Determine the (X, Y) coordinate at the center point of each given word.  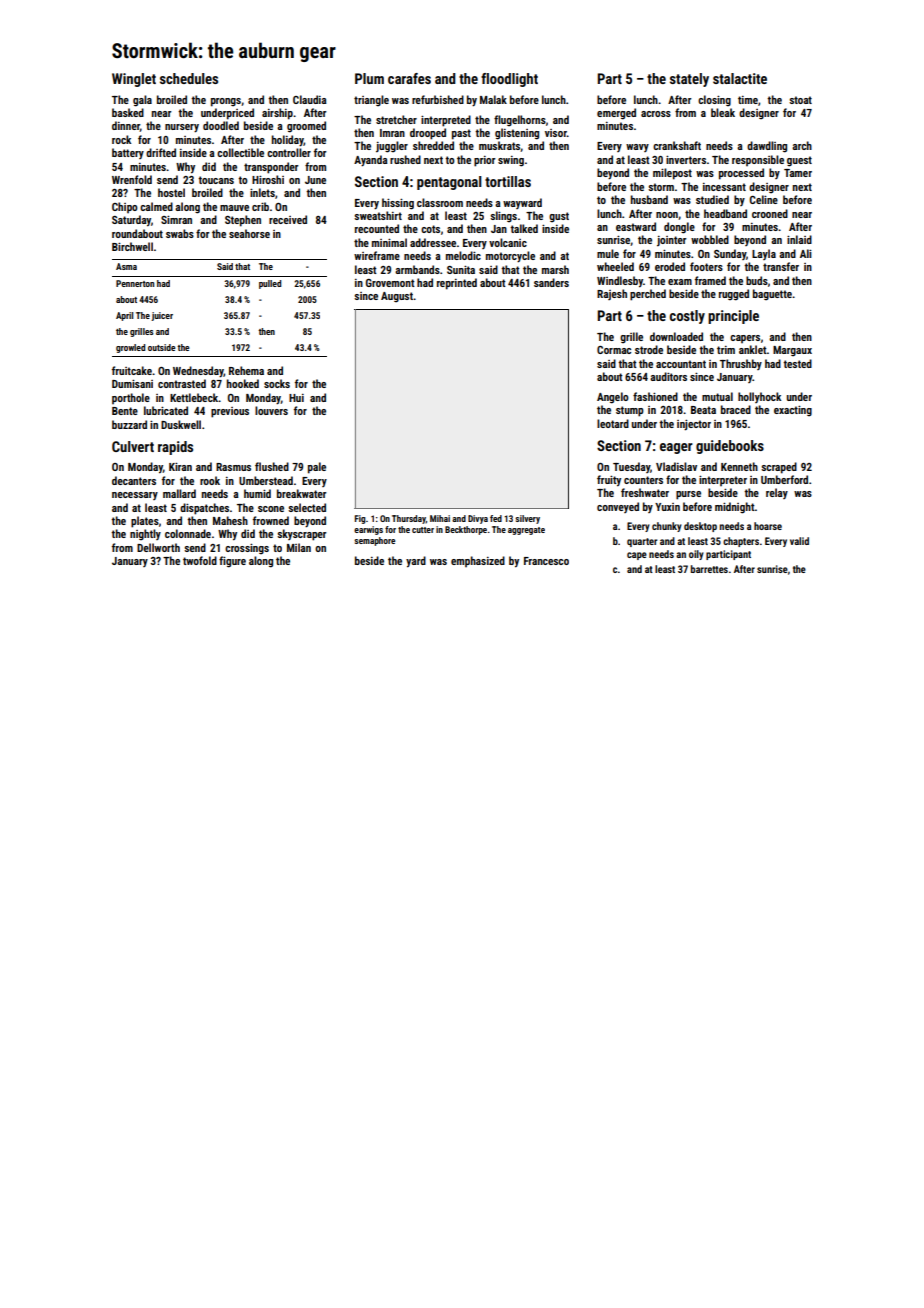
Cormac (614, 350)
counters (643, 480)
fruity (609, 480)
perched (648, 295)
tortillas (508, 181)
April (124, 316)
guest (799, 161)
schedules (189, 78)
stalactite (740, 78)
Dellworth (158, 547)
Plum (369, 78)
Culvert (133, 446)
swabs (180, 233)
